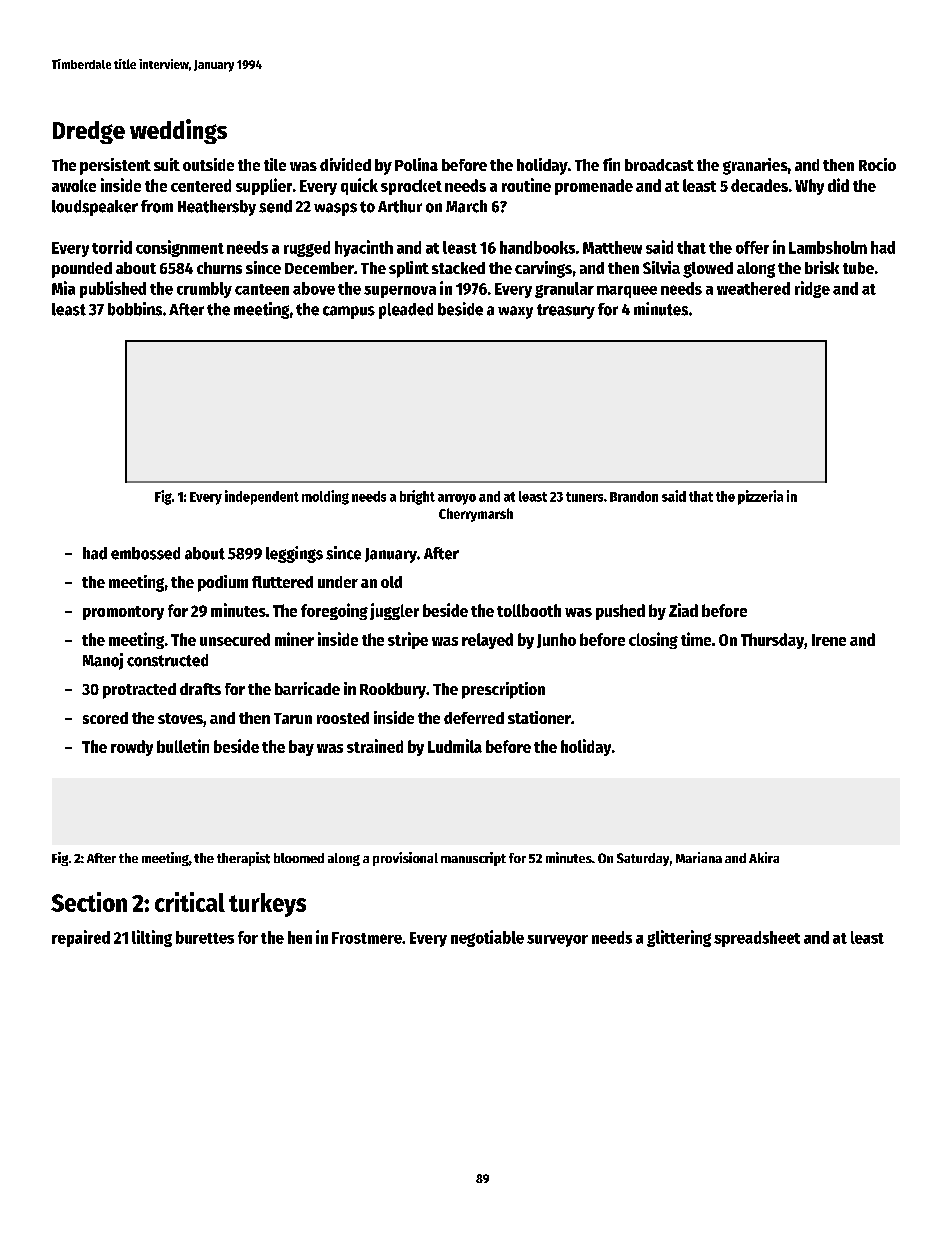 Image resolution: width=952 pixels, height=1233 pixels. What do you see at coordinates (877, 164) in the screenshot?
I see `Rocio` at bounding box center [877, 164].
